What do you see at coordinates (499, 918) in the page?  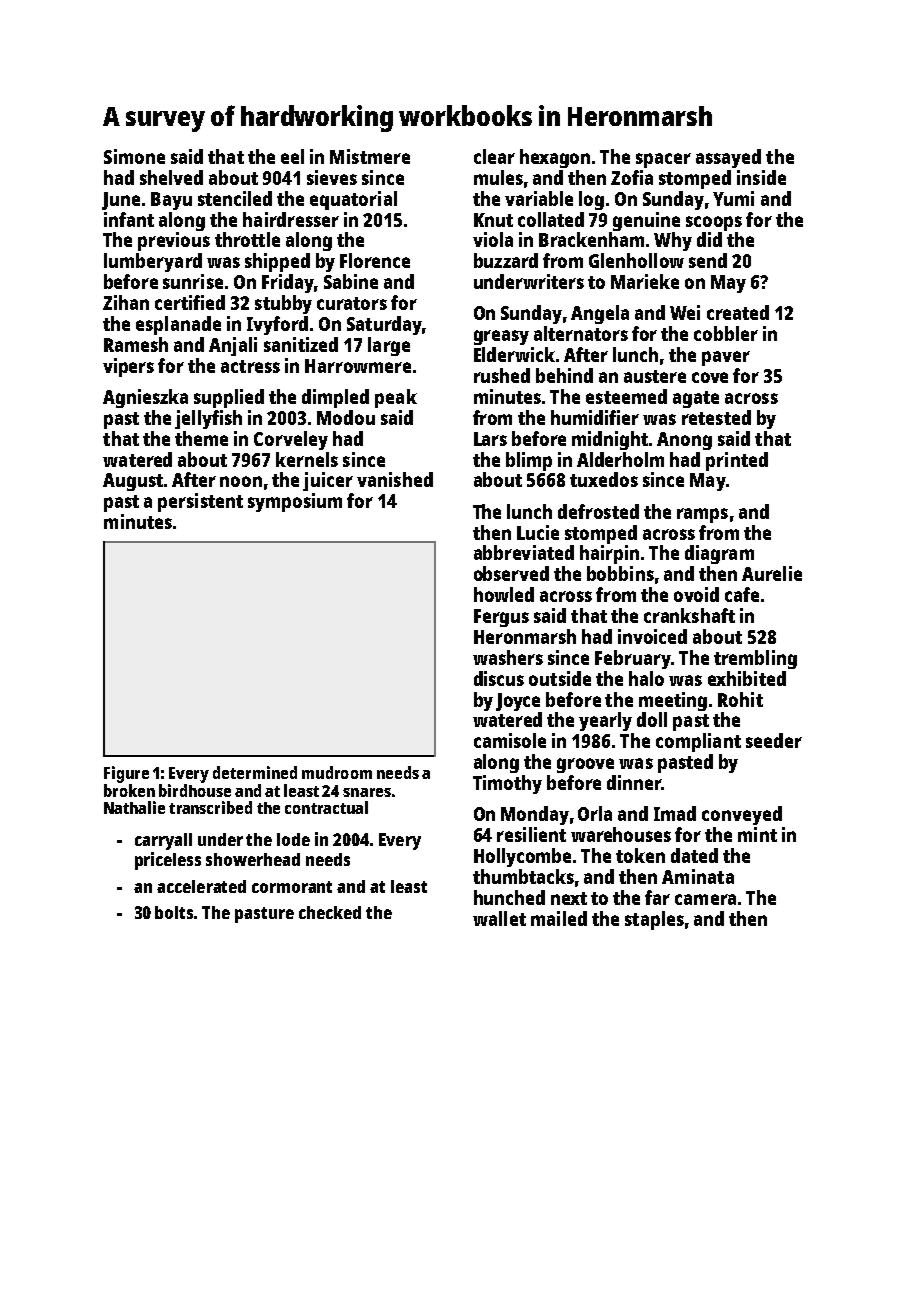 I see `wallet` at bounding box center [499, 918].
